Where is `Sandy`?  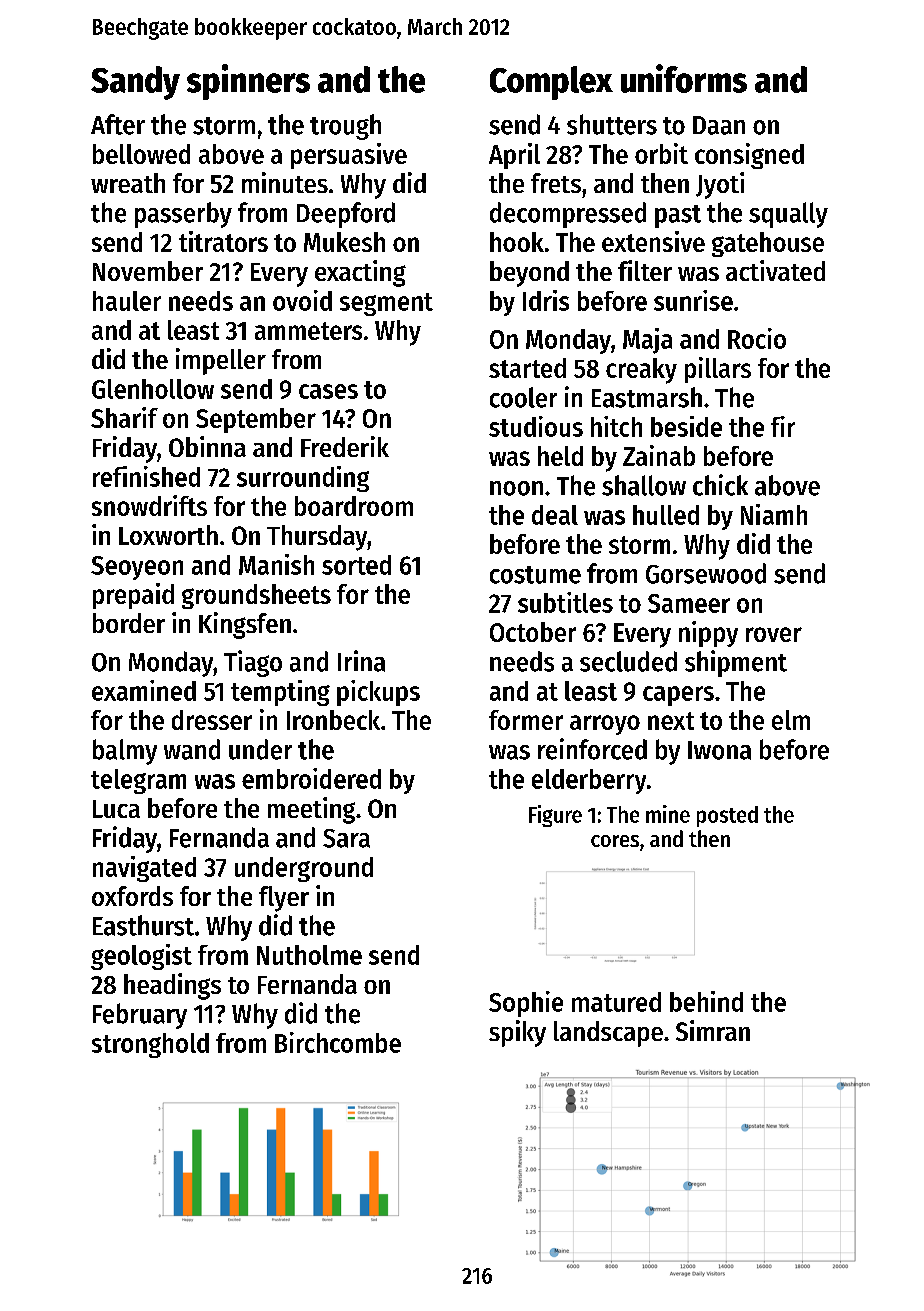 Sandy is located at coordinates (135, 83).
